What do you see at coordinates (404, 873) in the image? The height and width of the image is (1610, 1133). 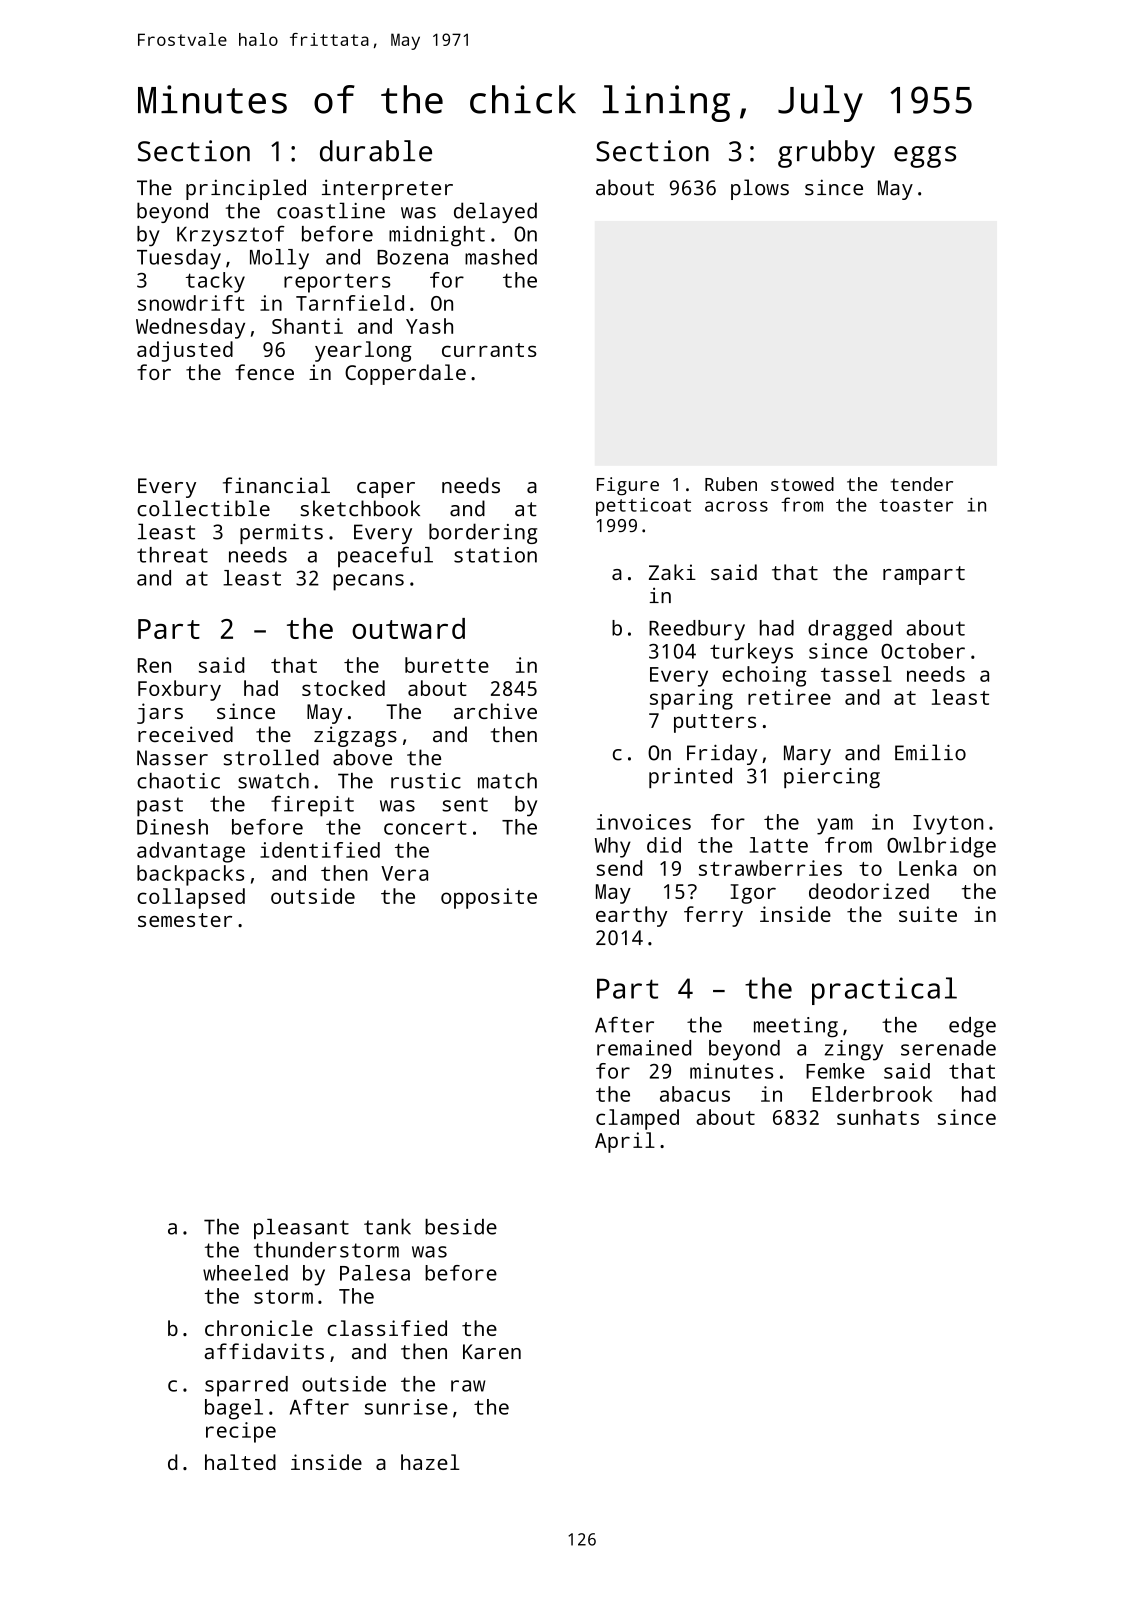 I see `Vera` at bounding box center [404, 873].
